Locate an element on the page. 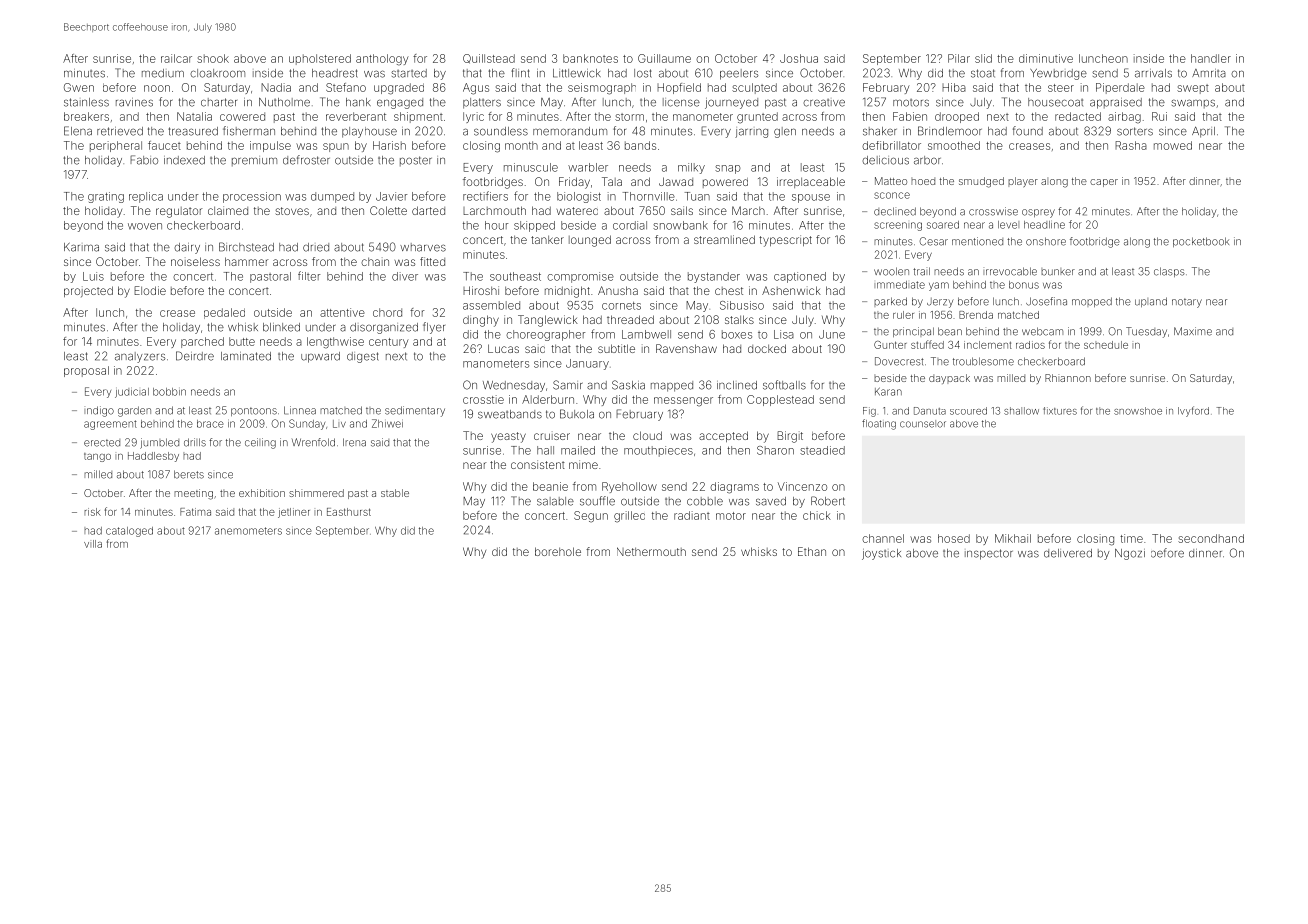 The height and width of the image is (924, 1308). anemometers is located at coordinates (248, 531).
